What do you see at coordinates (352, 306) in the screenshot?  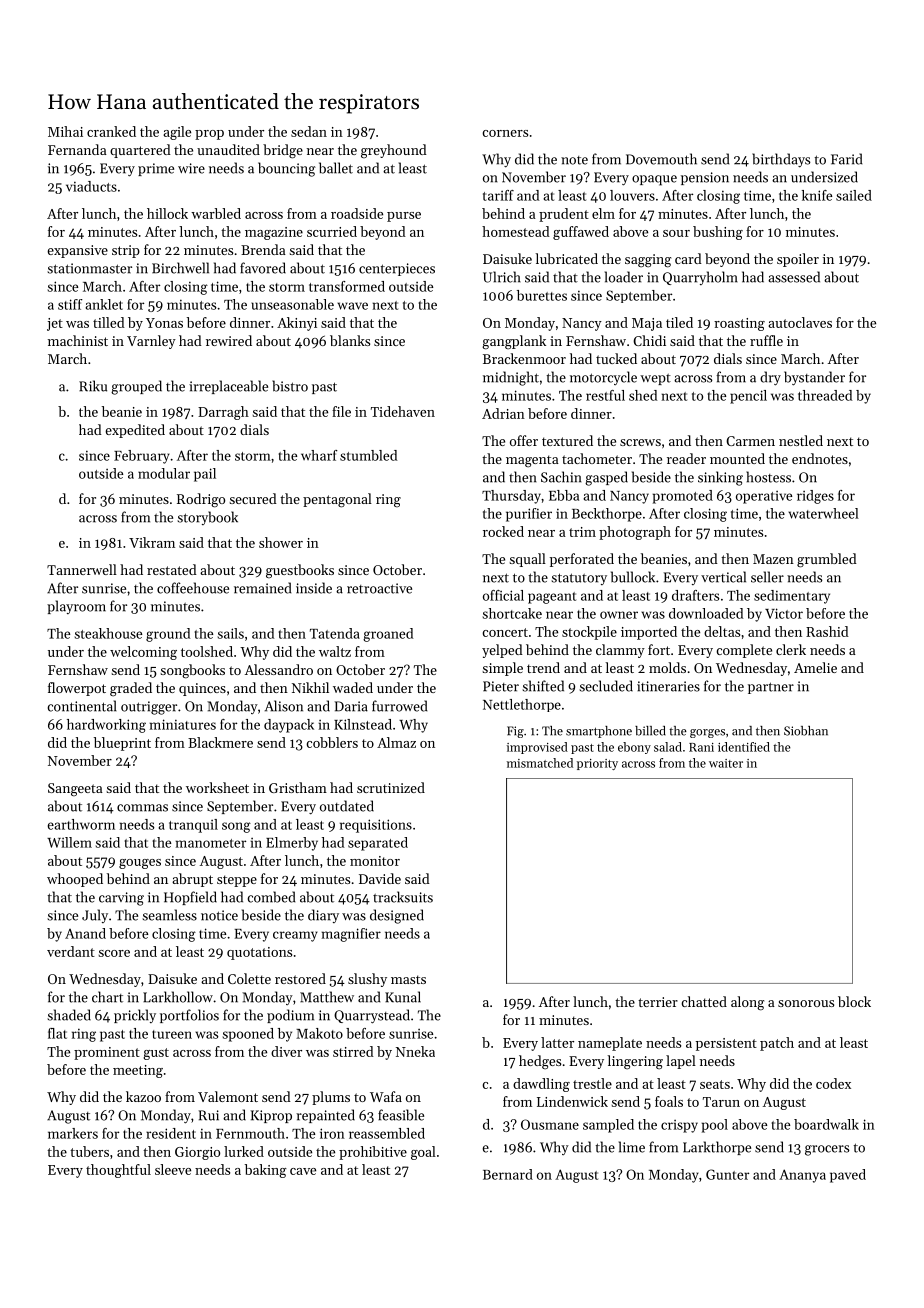 I see `wave` at bounding box center [352, 306].
